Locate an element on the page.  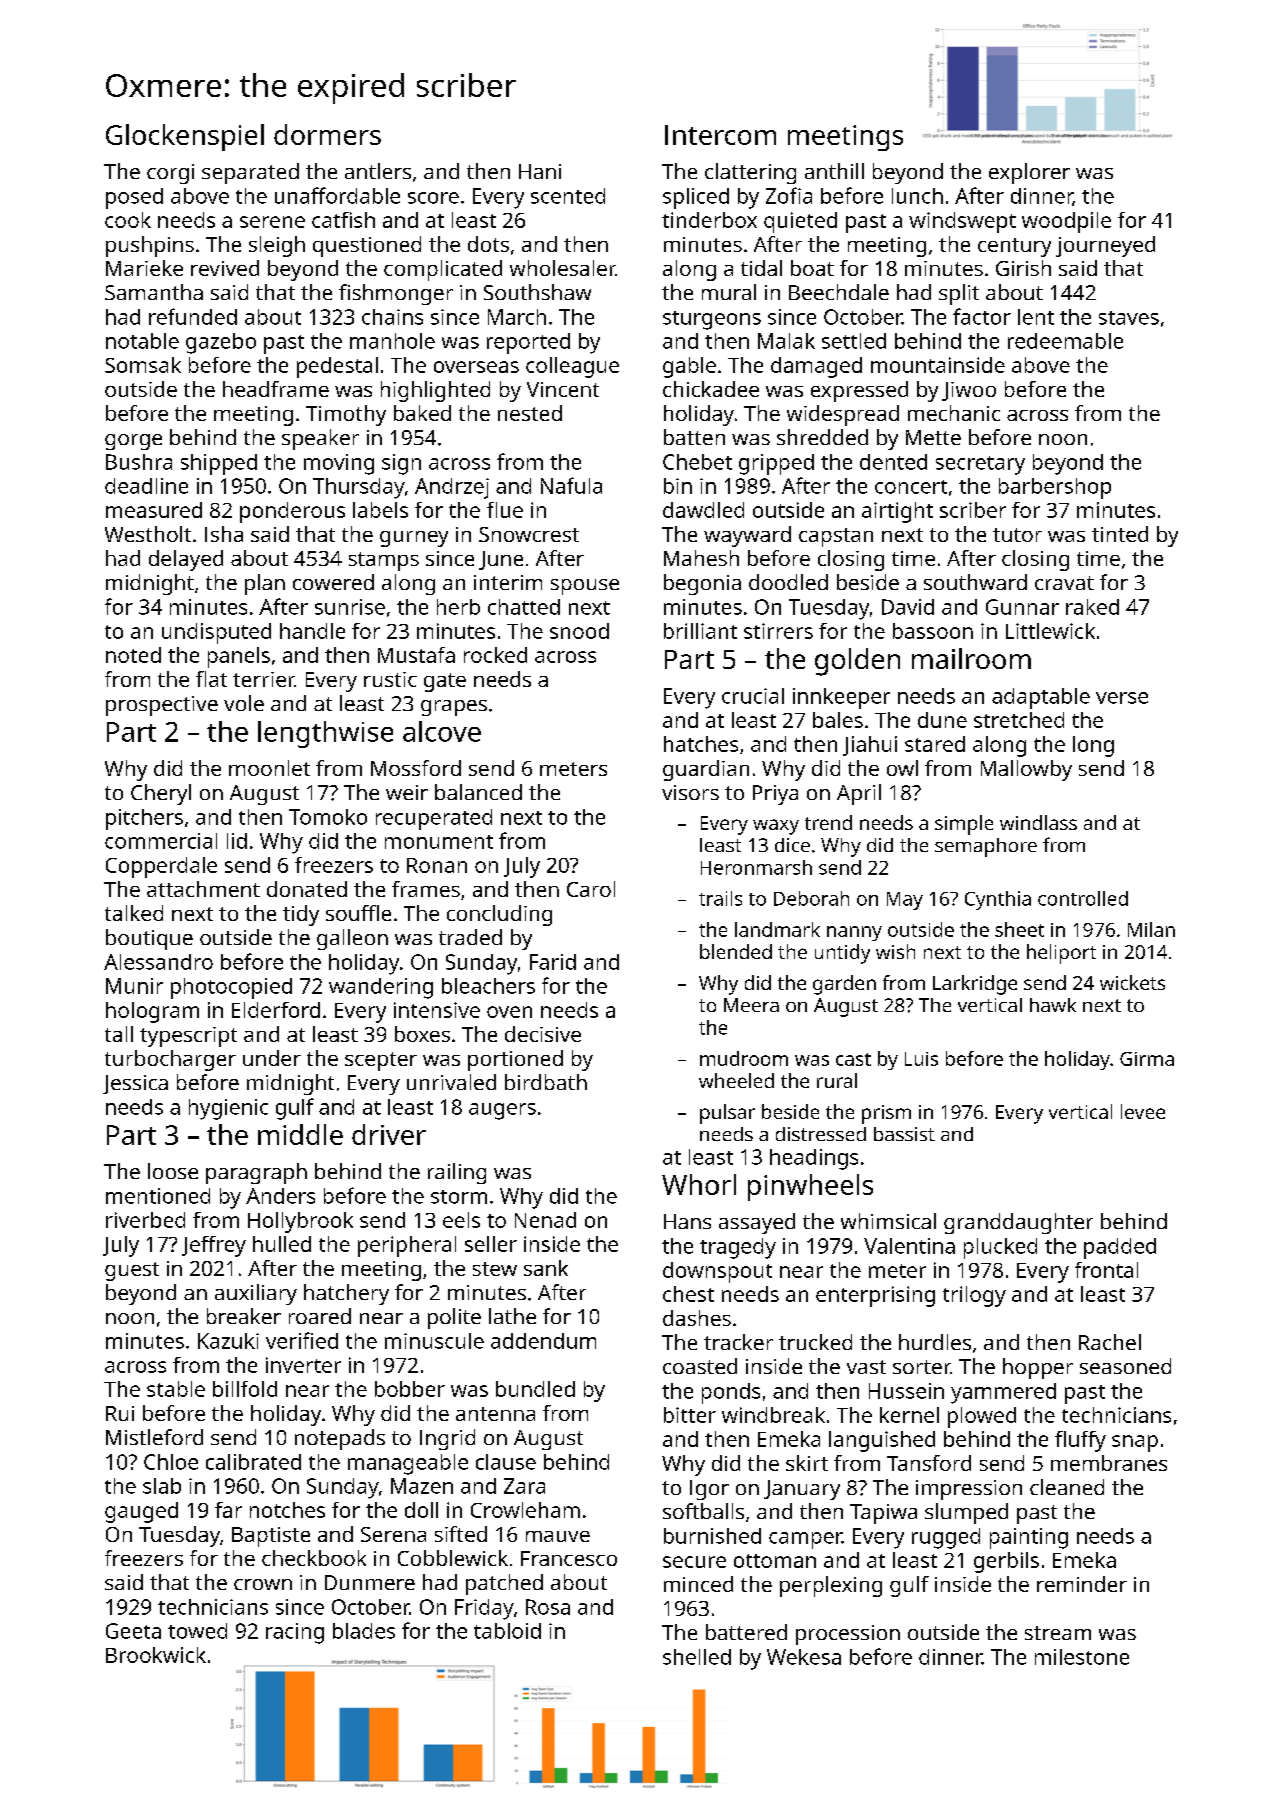
lathe is located at coordinates (512, 1316).
